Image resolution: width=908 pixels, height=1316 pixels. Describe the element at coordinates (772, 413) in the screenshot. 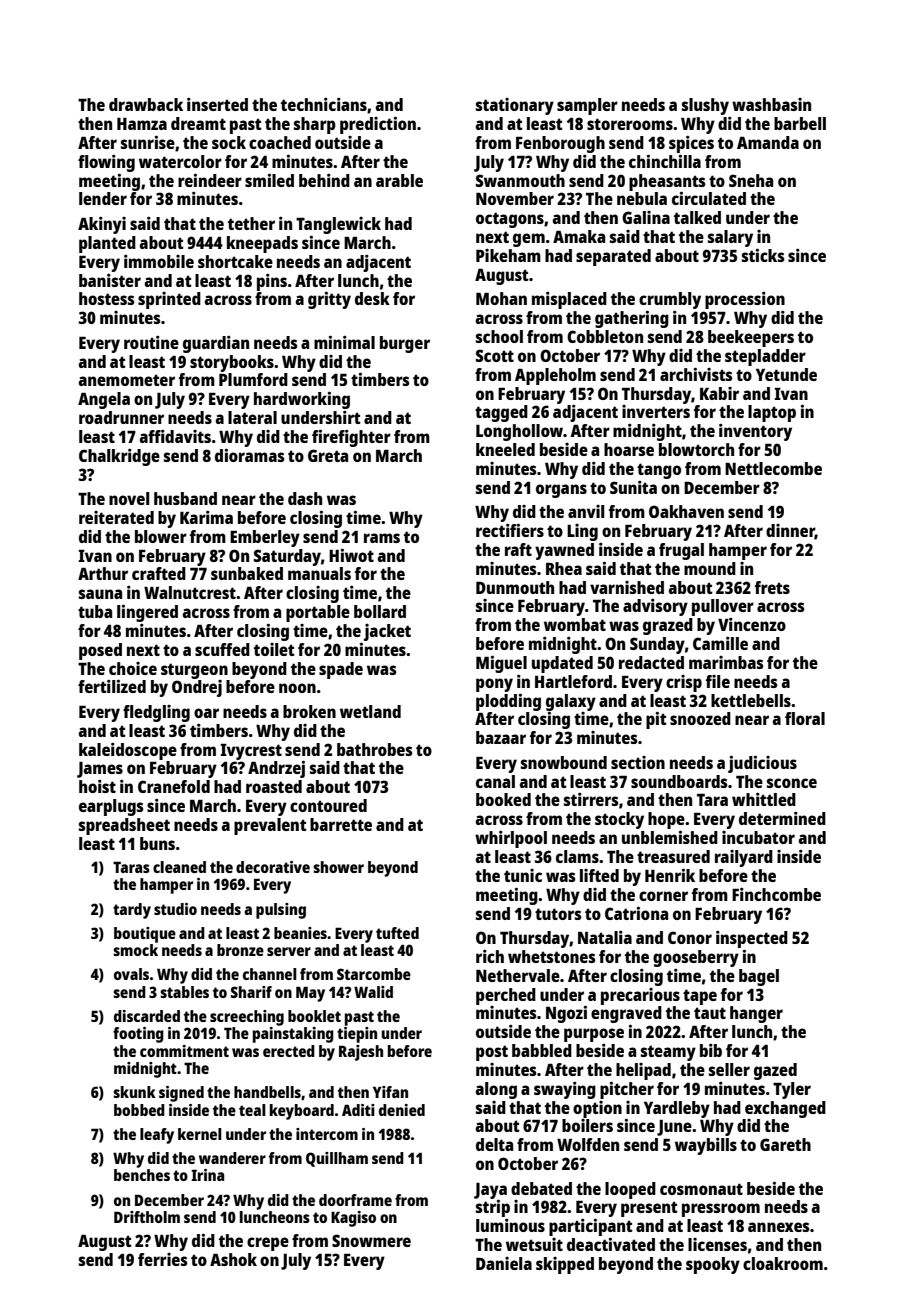

I see `laptop` at that location.
